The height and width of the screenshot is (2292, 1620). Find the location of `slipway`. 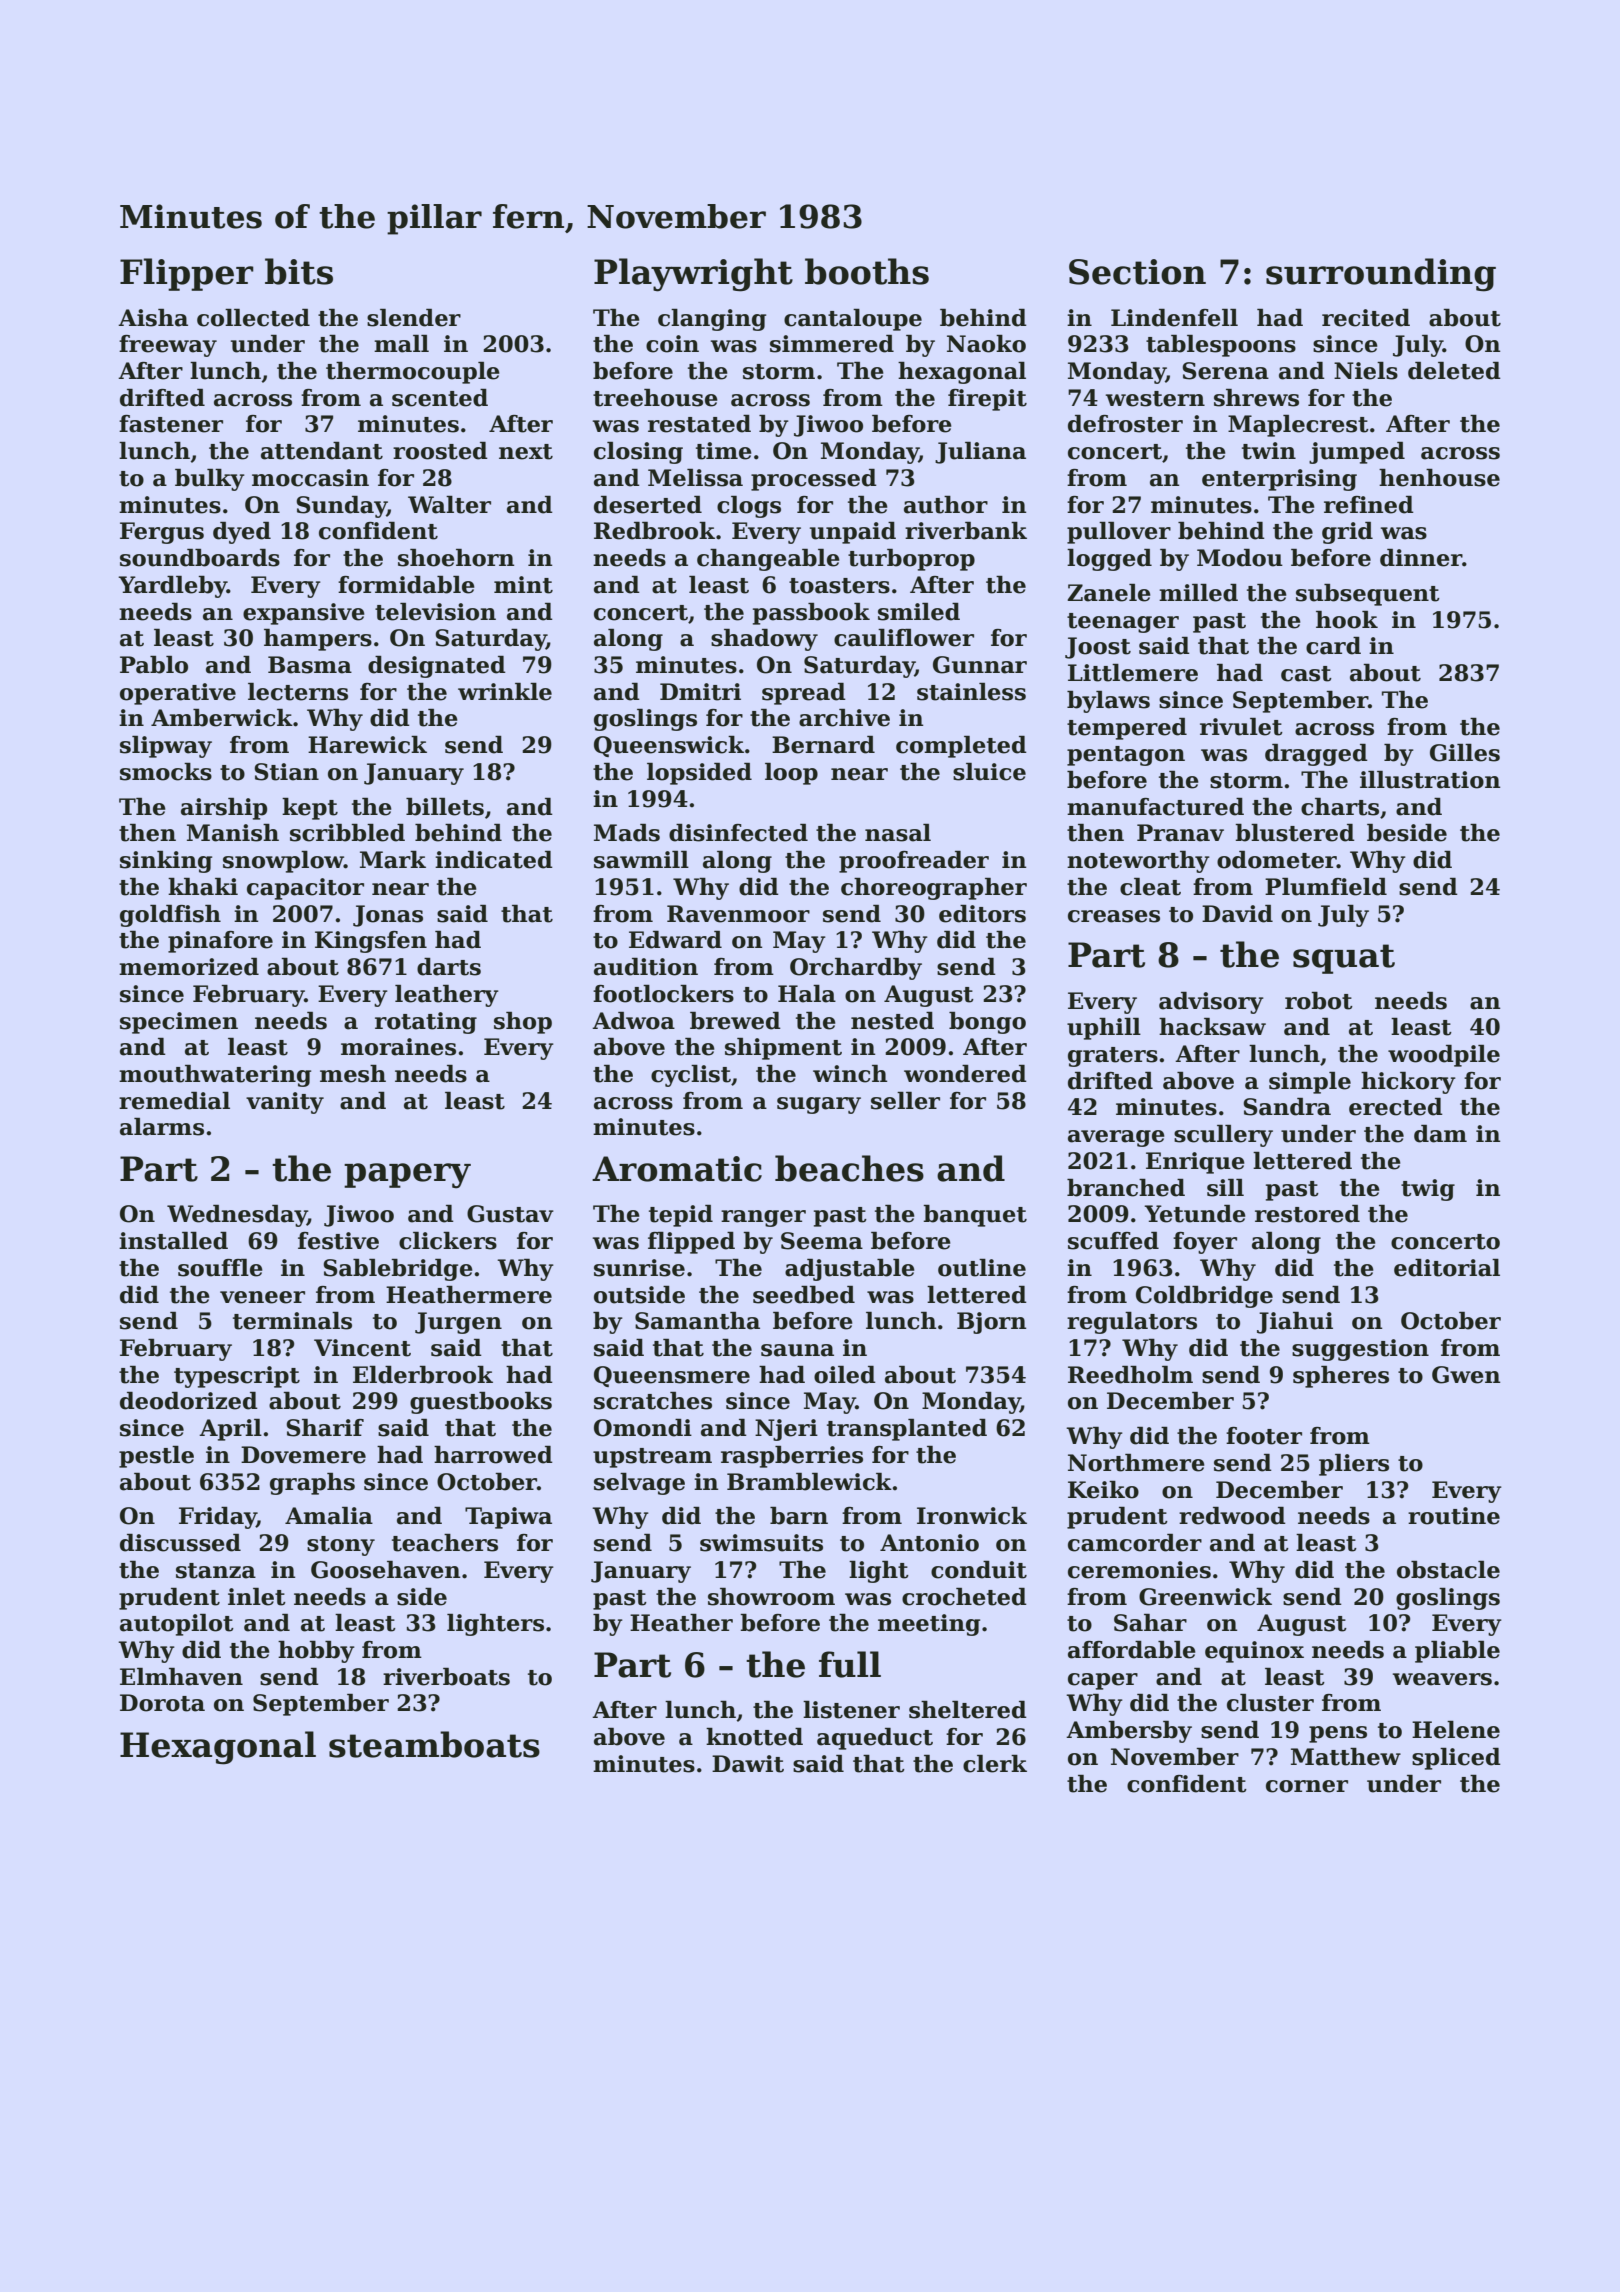

slipway is located at coordinates (166, 747).
